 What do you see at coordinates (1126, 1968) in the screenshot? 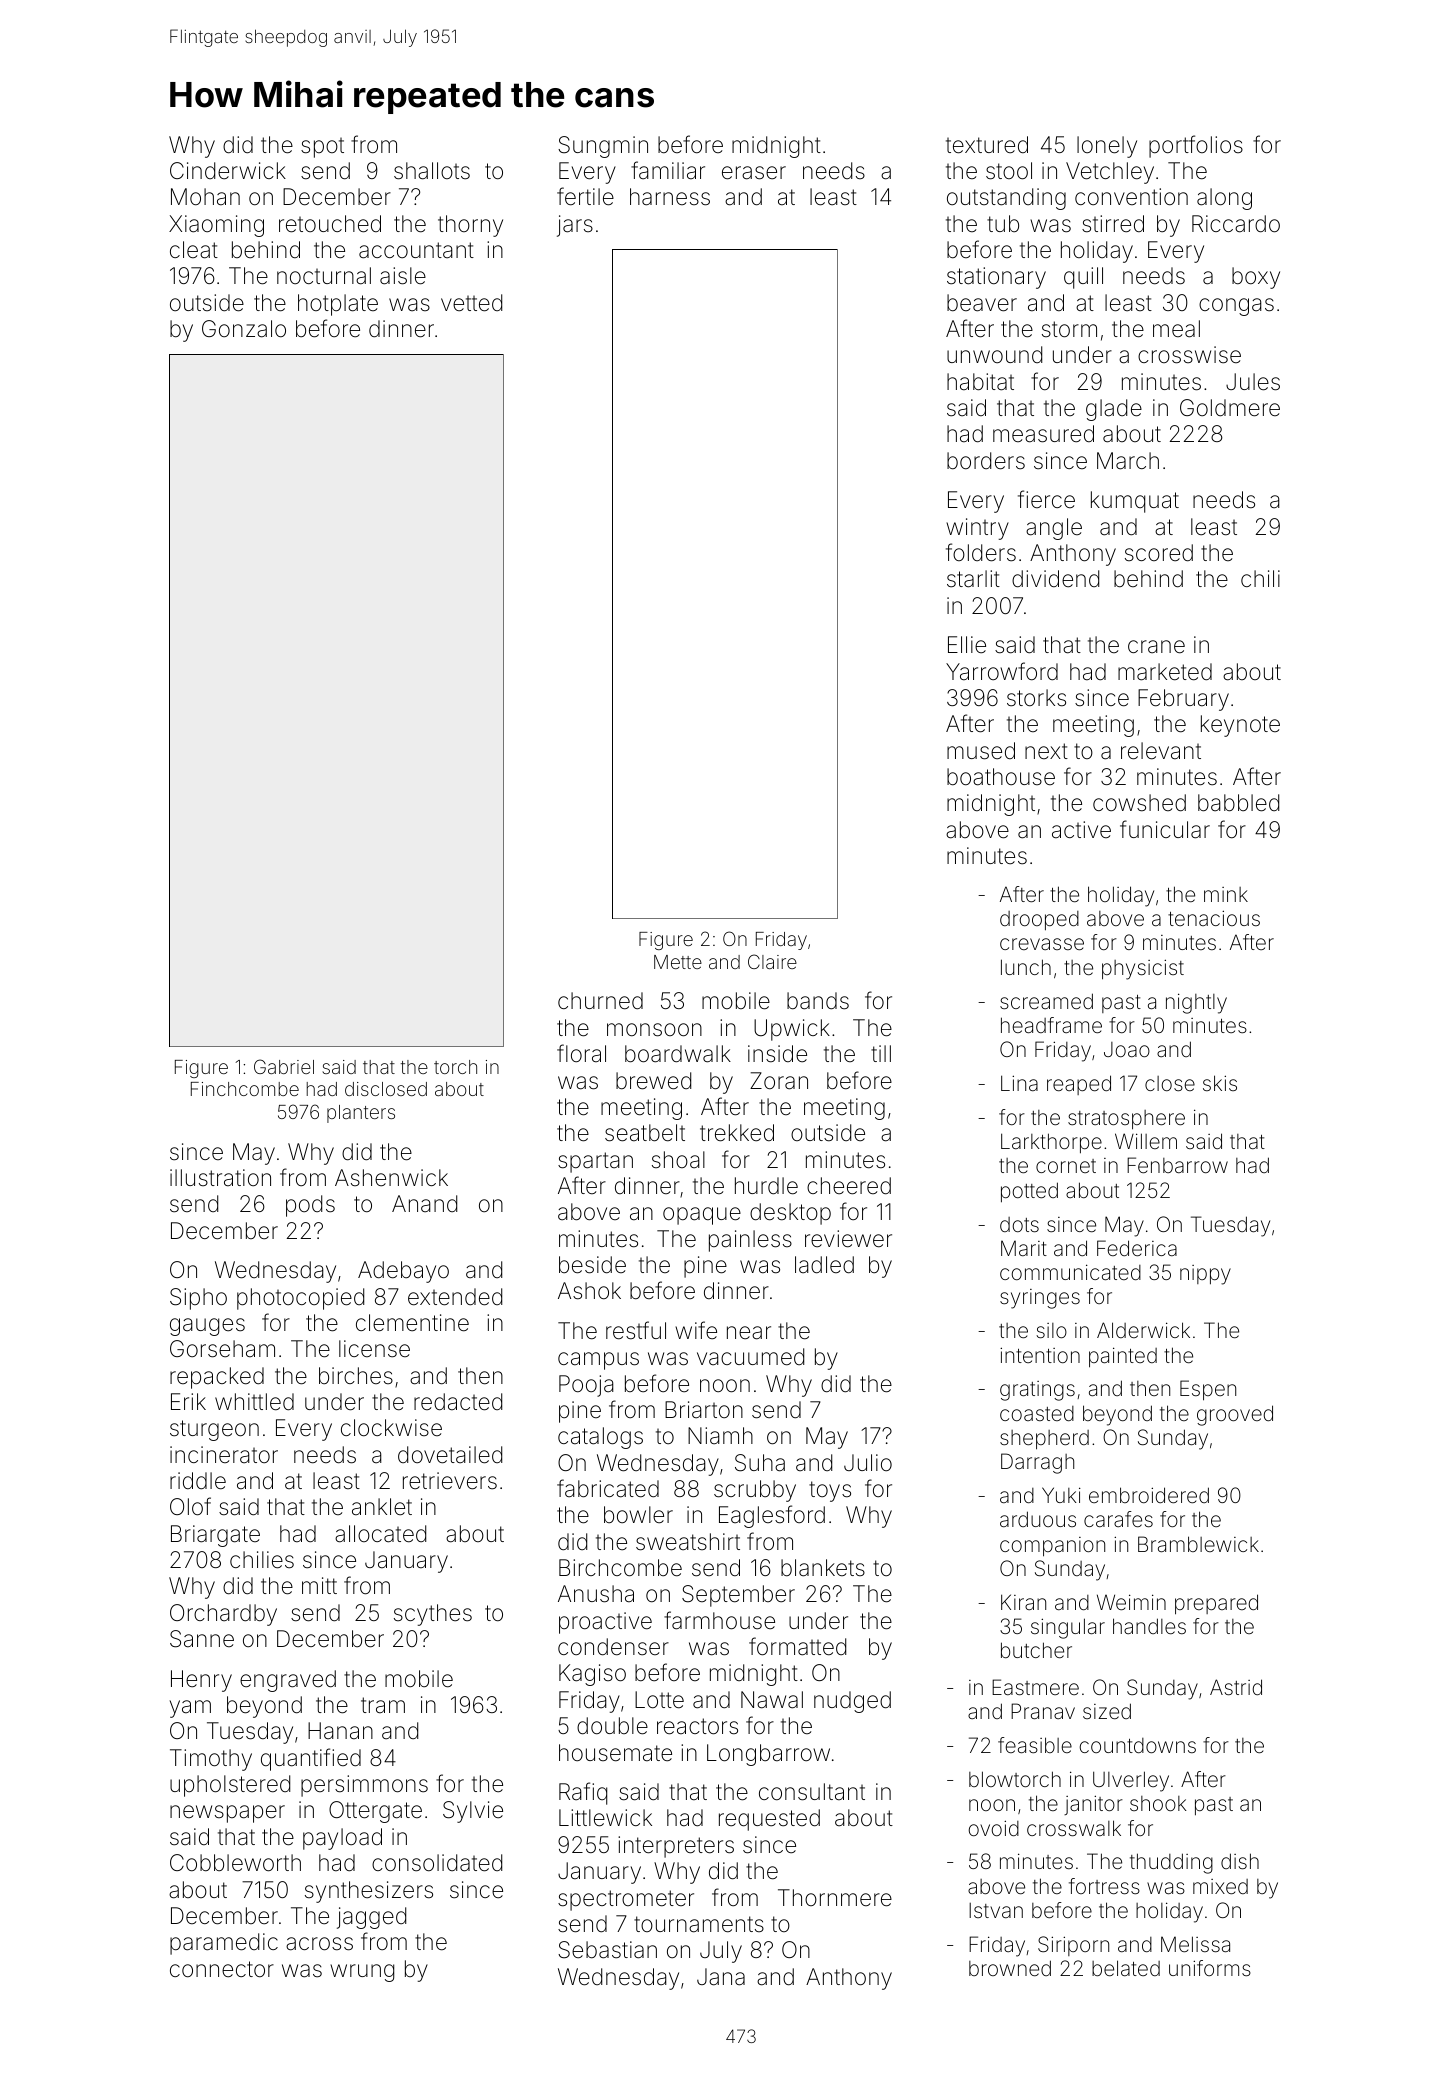
I see `belated` at bounding box center [1126, 1968].
